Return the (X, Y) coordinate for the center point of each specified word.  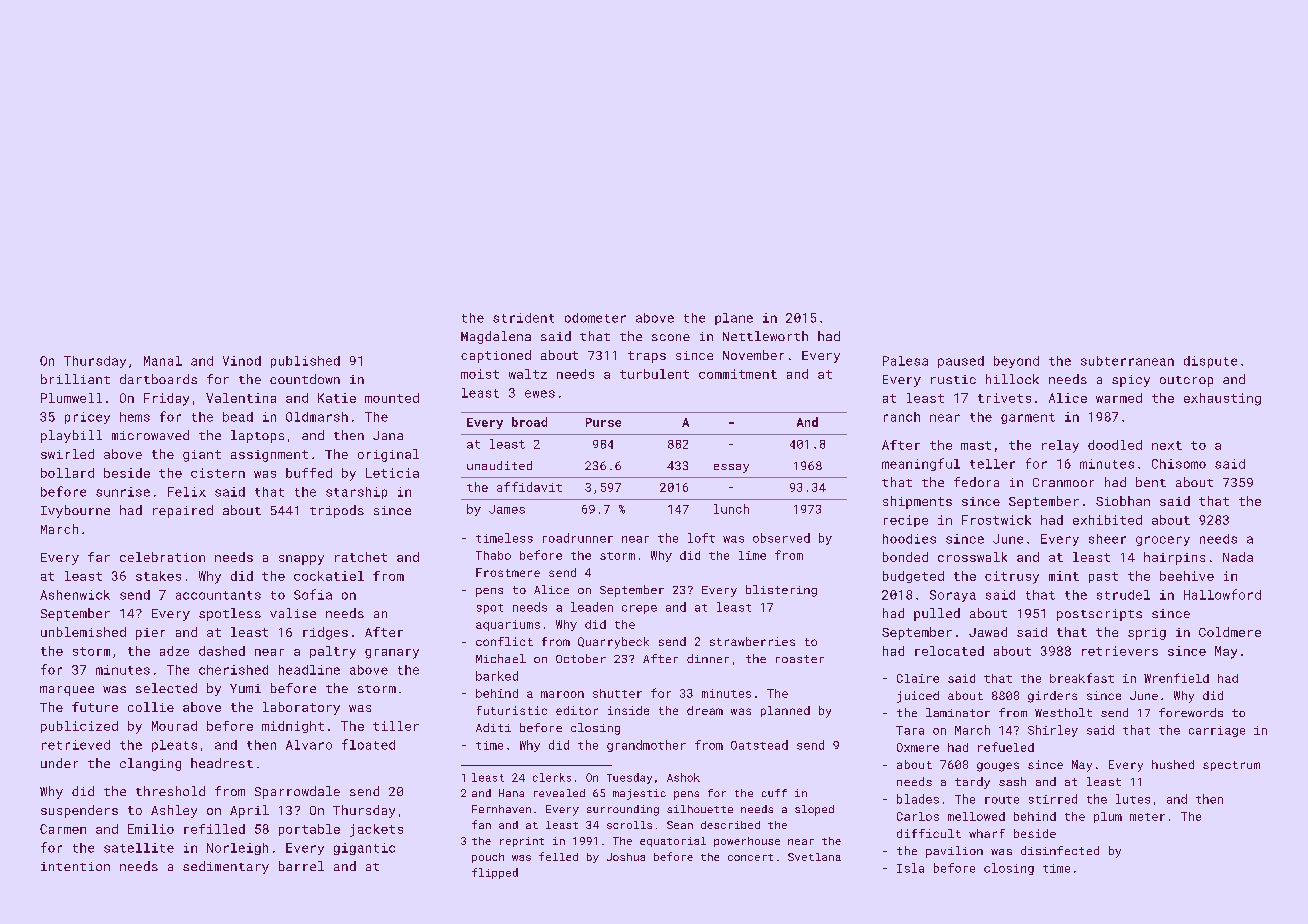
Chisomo (1179, 464)
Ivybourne (75, 511)
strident (523, 318)
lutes (1133, 799)
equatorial (673, 842)
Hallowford (1222, 594)
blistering (781, 591)
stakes (158, 576)
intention (75, 866)
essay (731, 468)
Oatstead (759, 745)
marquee (67, 691)
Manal (163, 361)
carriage (1217, 731)
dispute (1210, 362)
